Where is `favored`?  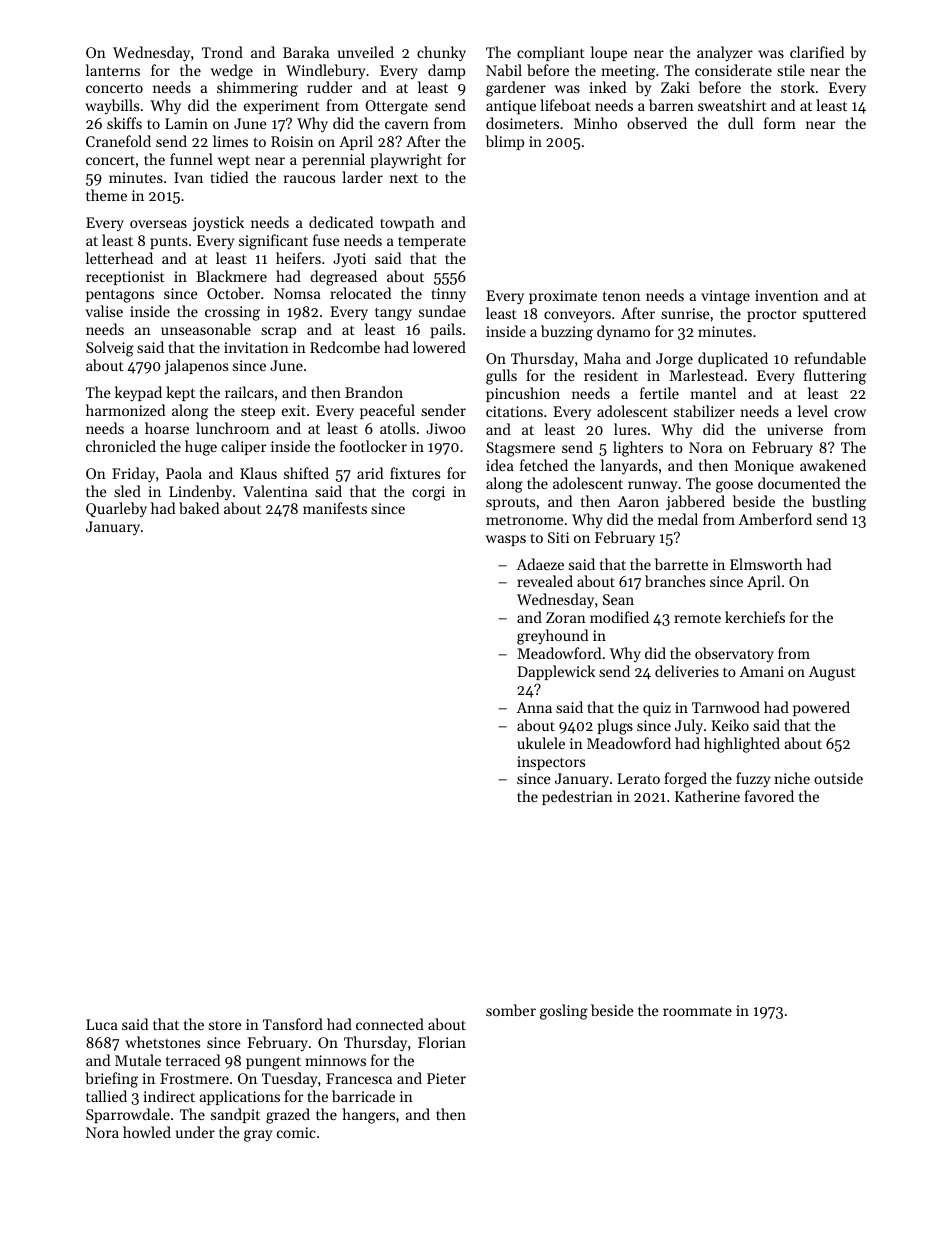
favored is located at coordinates (769, 796).
